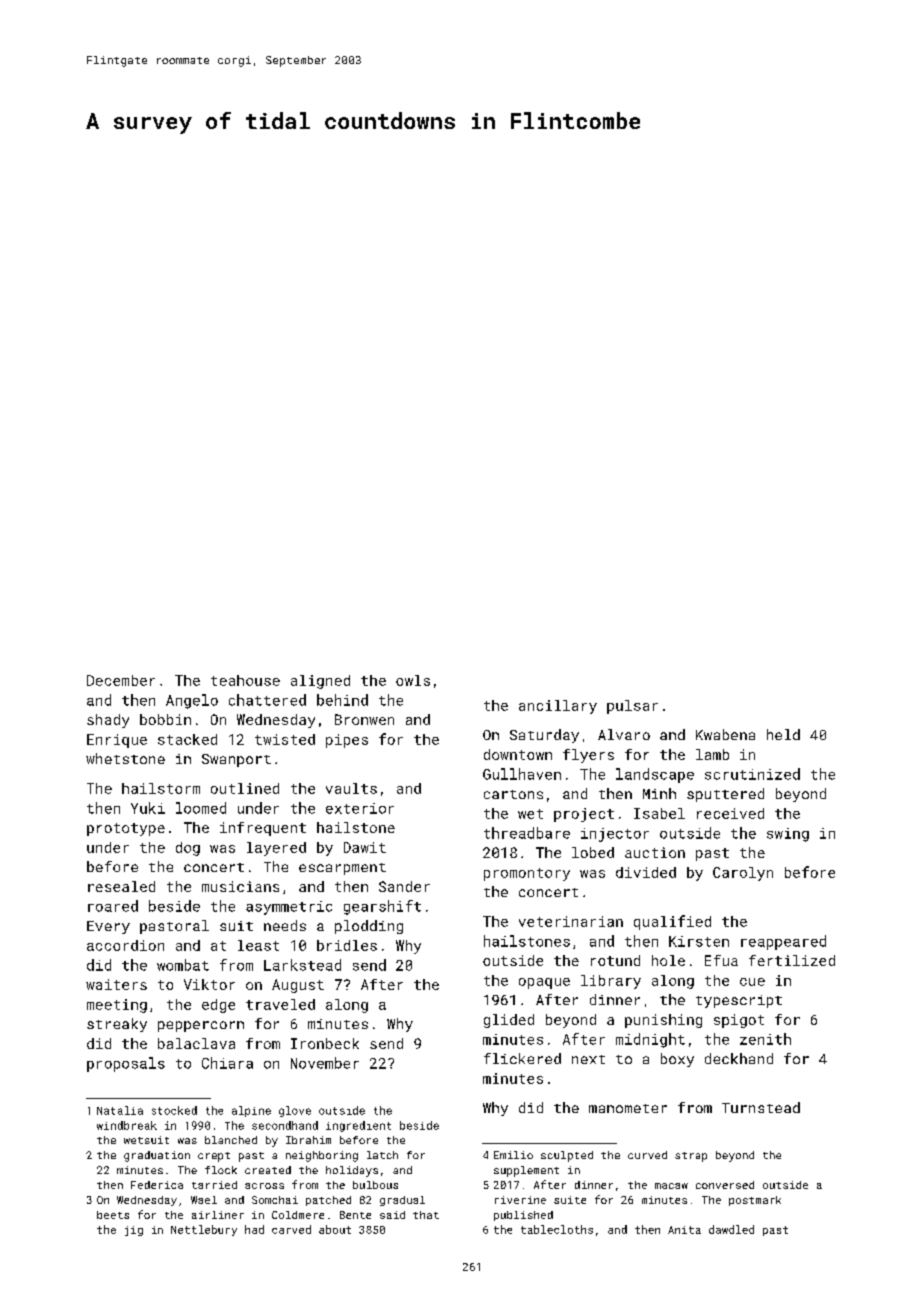  Describe the element at coordinates (263, 829) in the image. I see `infrequent` at that location.
